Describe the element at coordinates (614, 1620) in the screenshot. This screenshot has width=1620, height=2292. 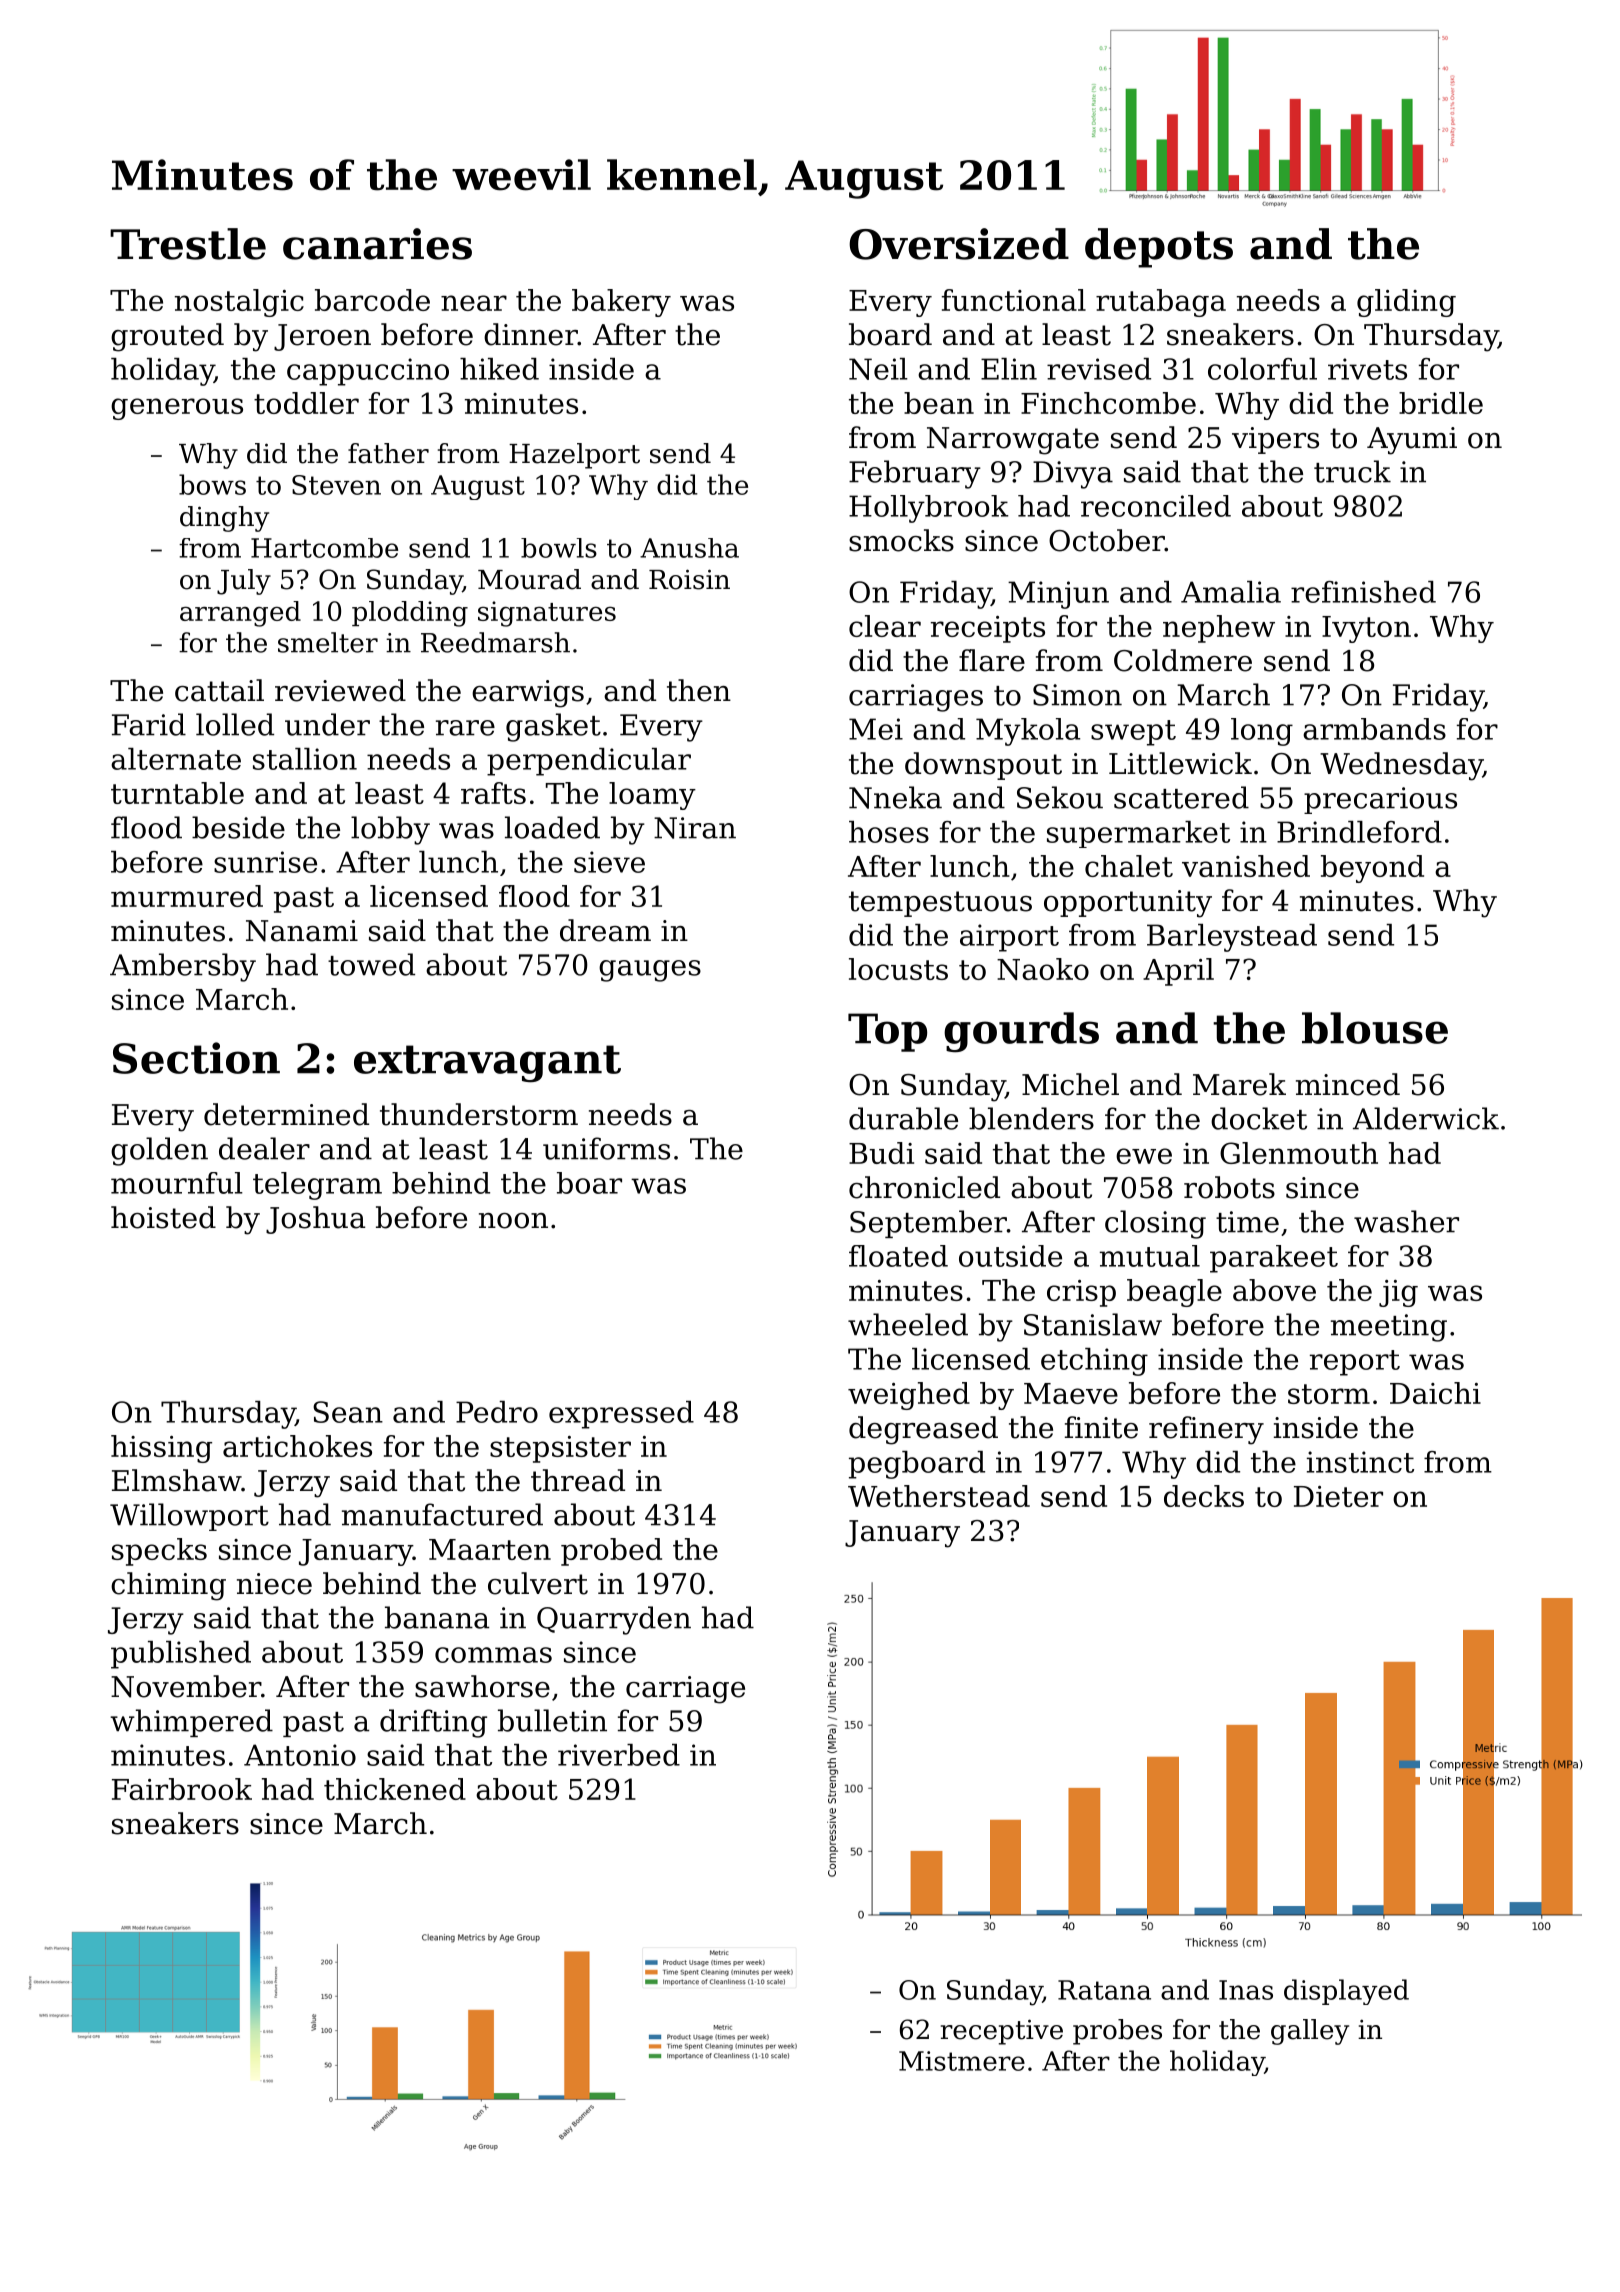
I see `Quarryden` at that location.
